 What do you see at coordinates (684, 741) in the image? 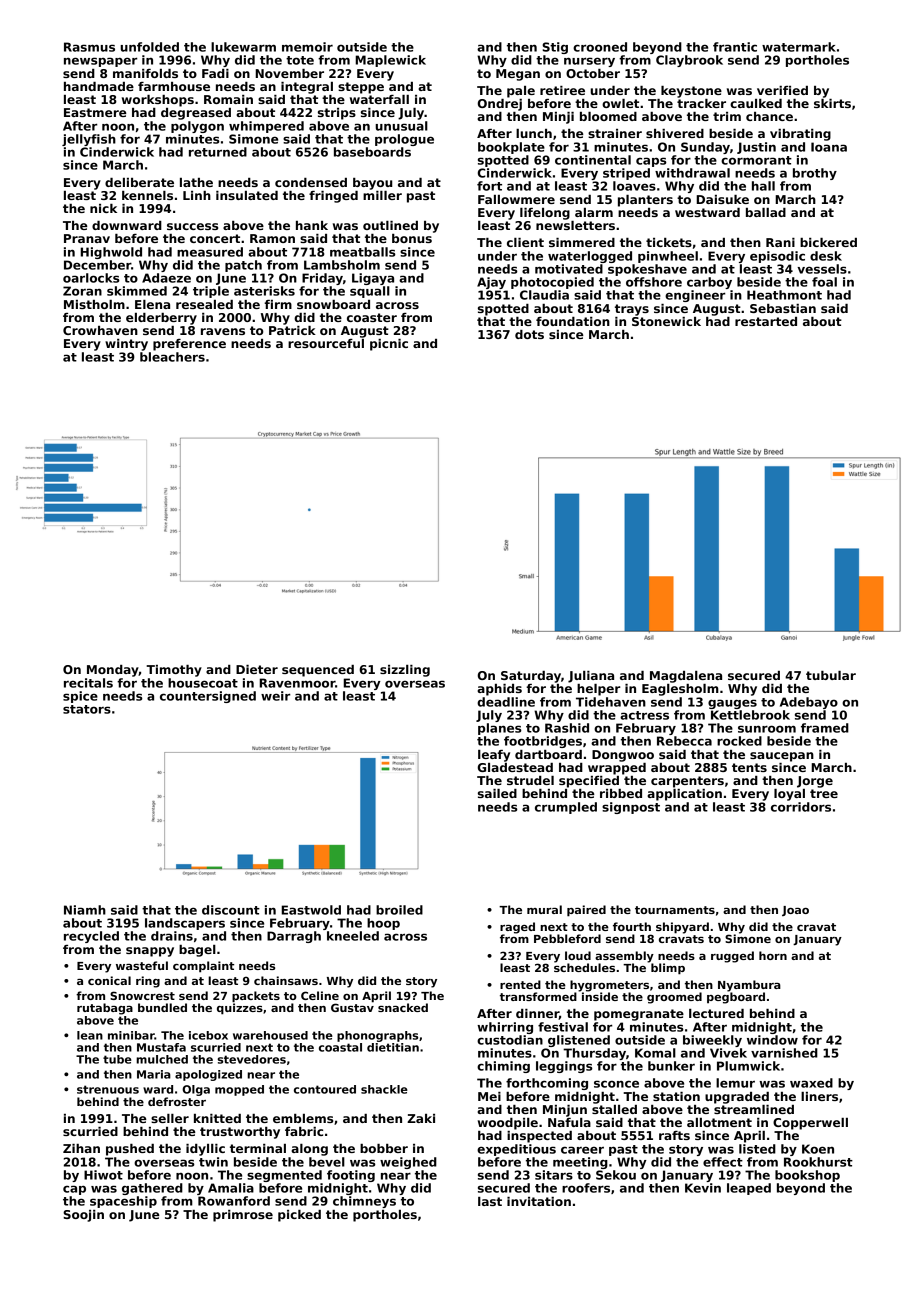
I see `Rebecca` at bounding box center [684, 741].
